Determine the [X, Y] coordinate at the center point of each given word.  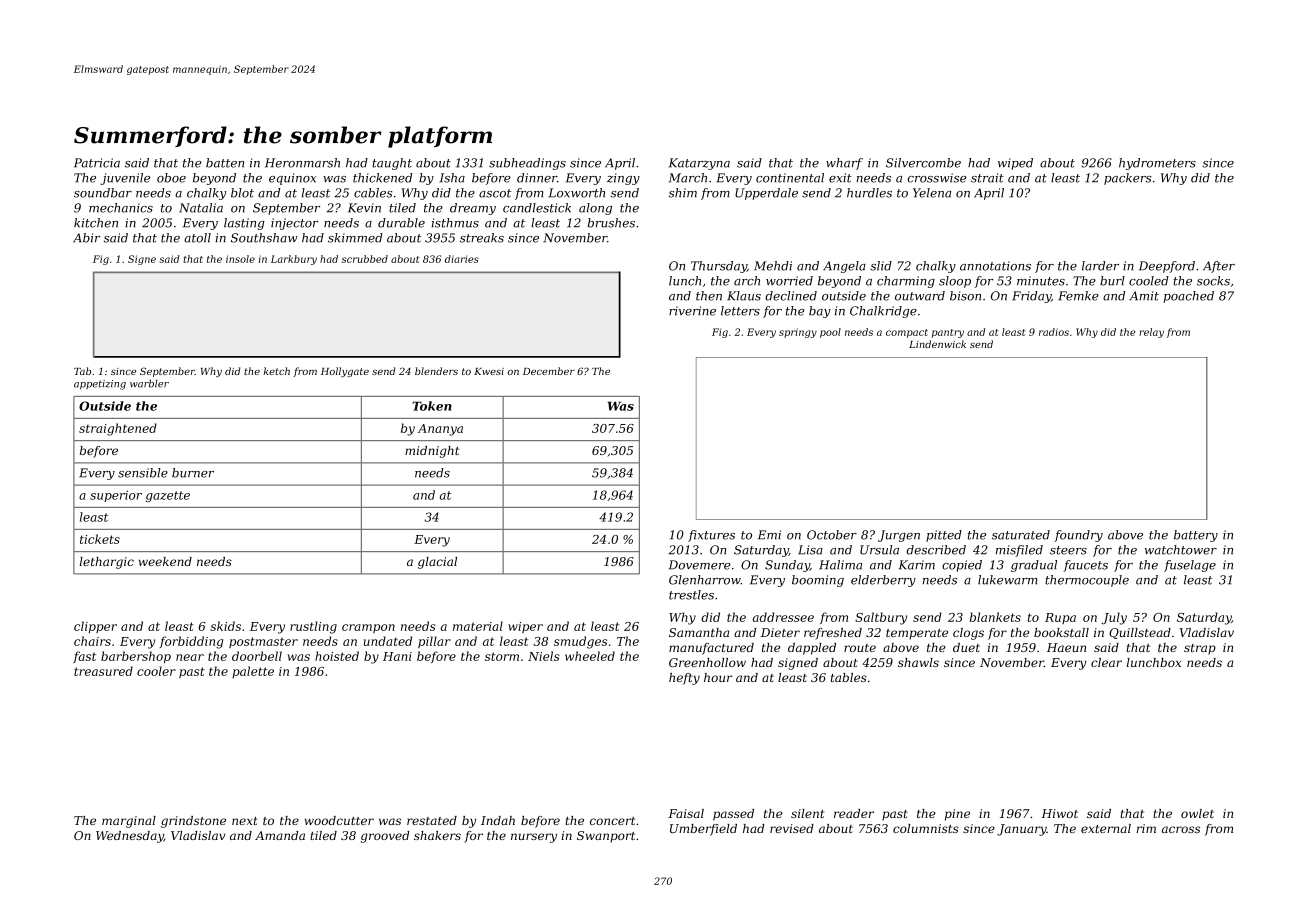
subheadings [527, 164]
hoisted [337, 656]
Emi [769, 535]
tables [849, 677]
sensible [143, 473]
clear [1106, 662]
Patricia [97, 163]
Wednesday [130, 837]
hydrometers [1157, 164]
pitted [944, 536]
